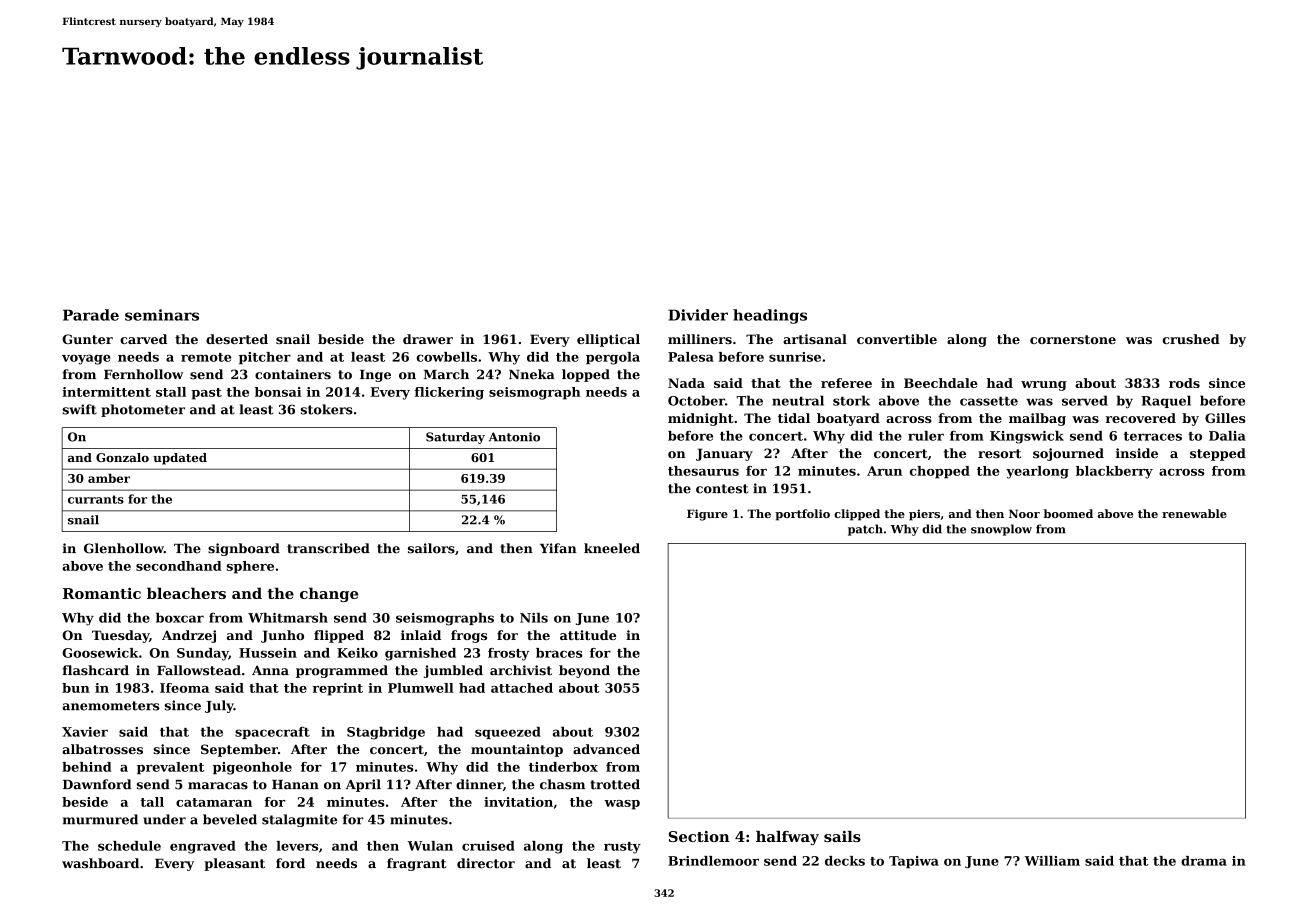  What do you see at coordinates (1001, 530) in the screenshot?
I see `snowplow` at bounding box center [1001, 530].
